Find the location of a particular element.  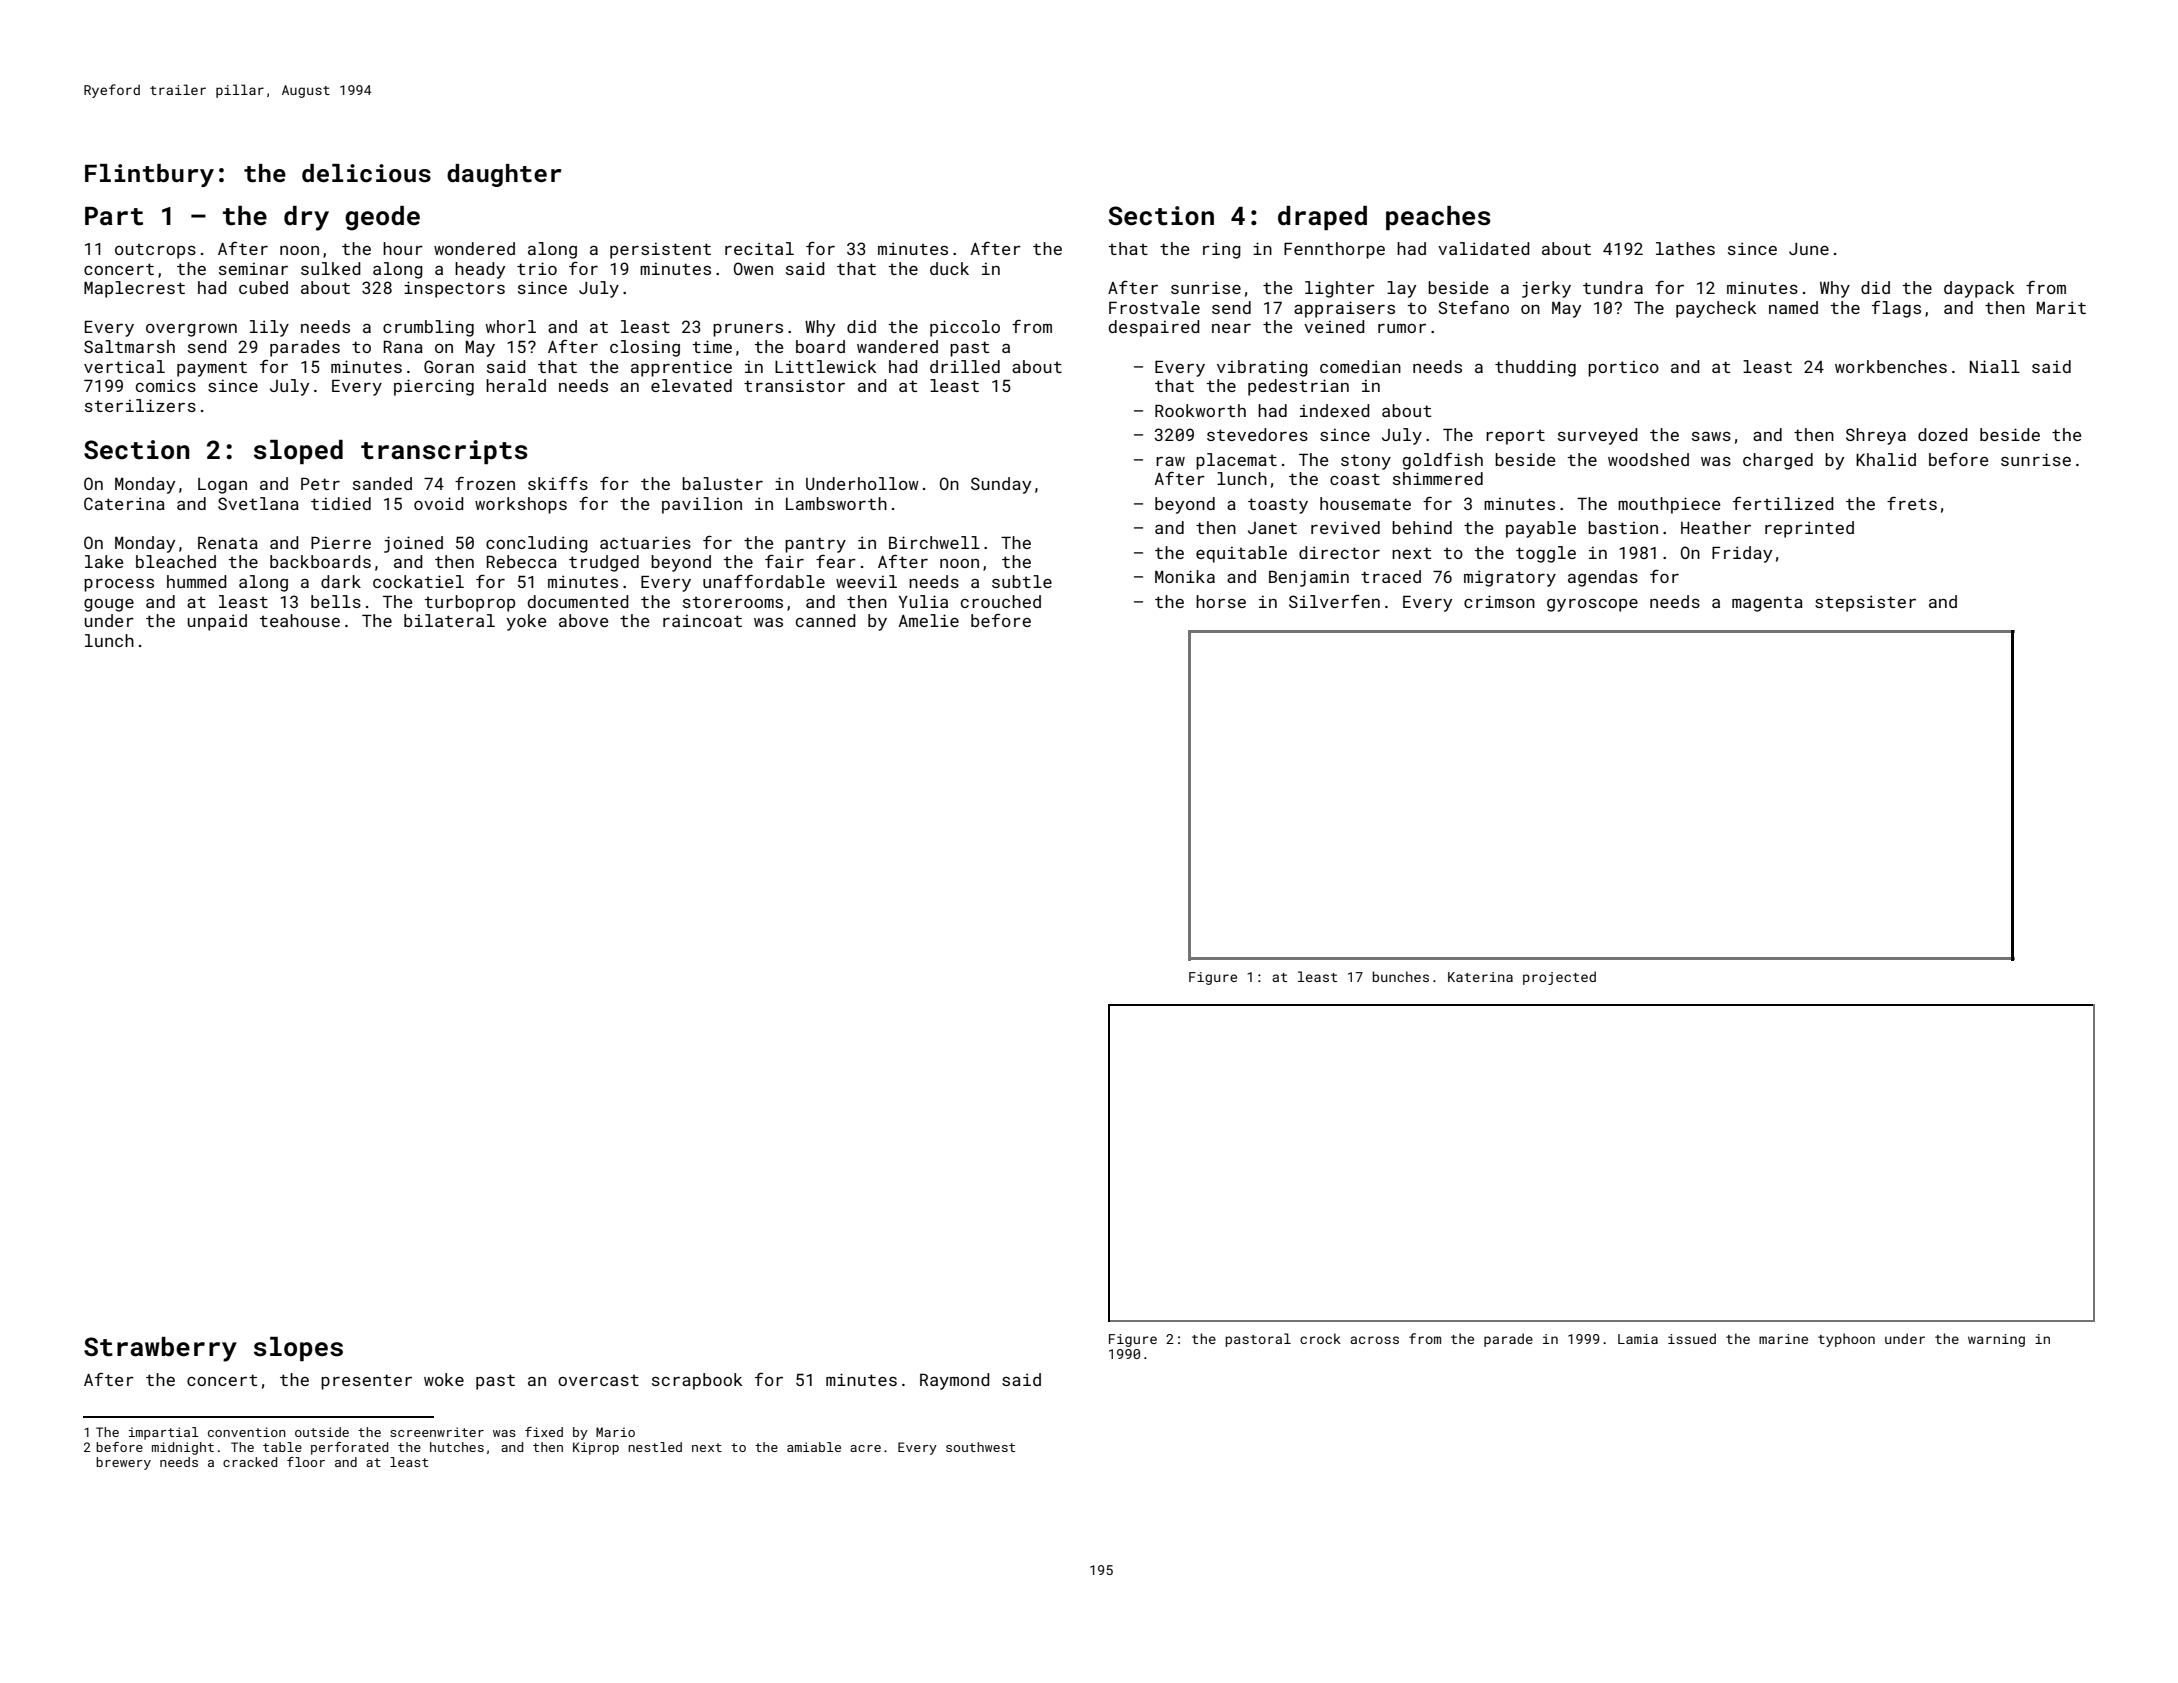

issued is located at coordinates (1692, 1338).
